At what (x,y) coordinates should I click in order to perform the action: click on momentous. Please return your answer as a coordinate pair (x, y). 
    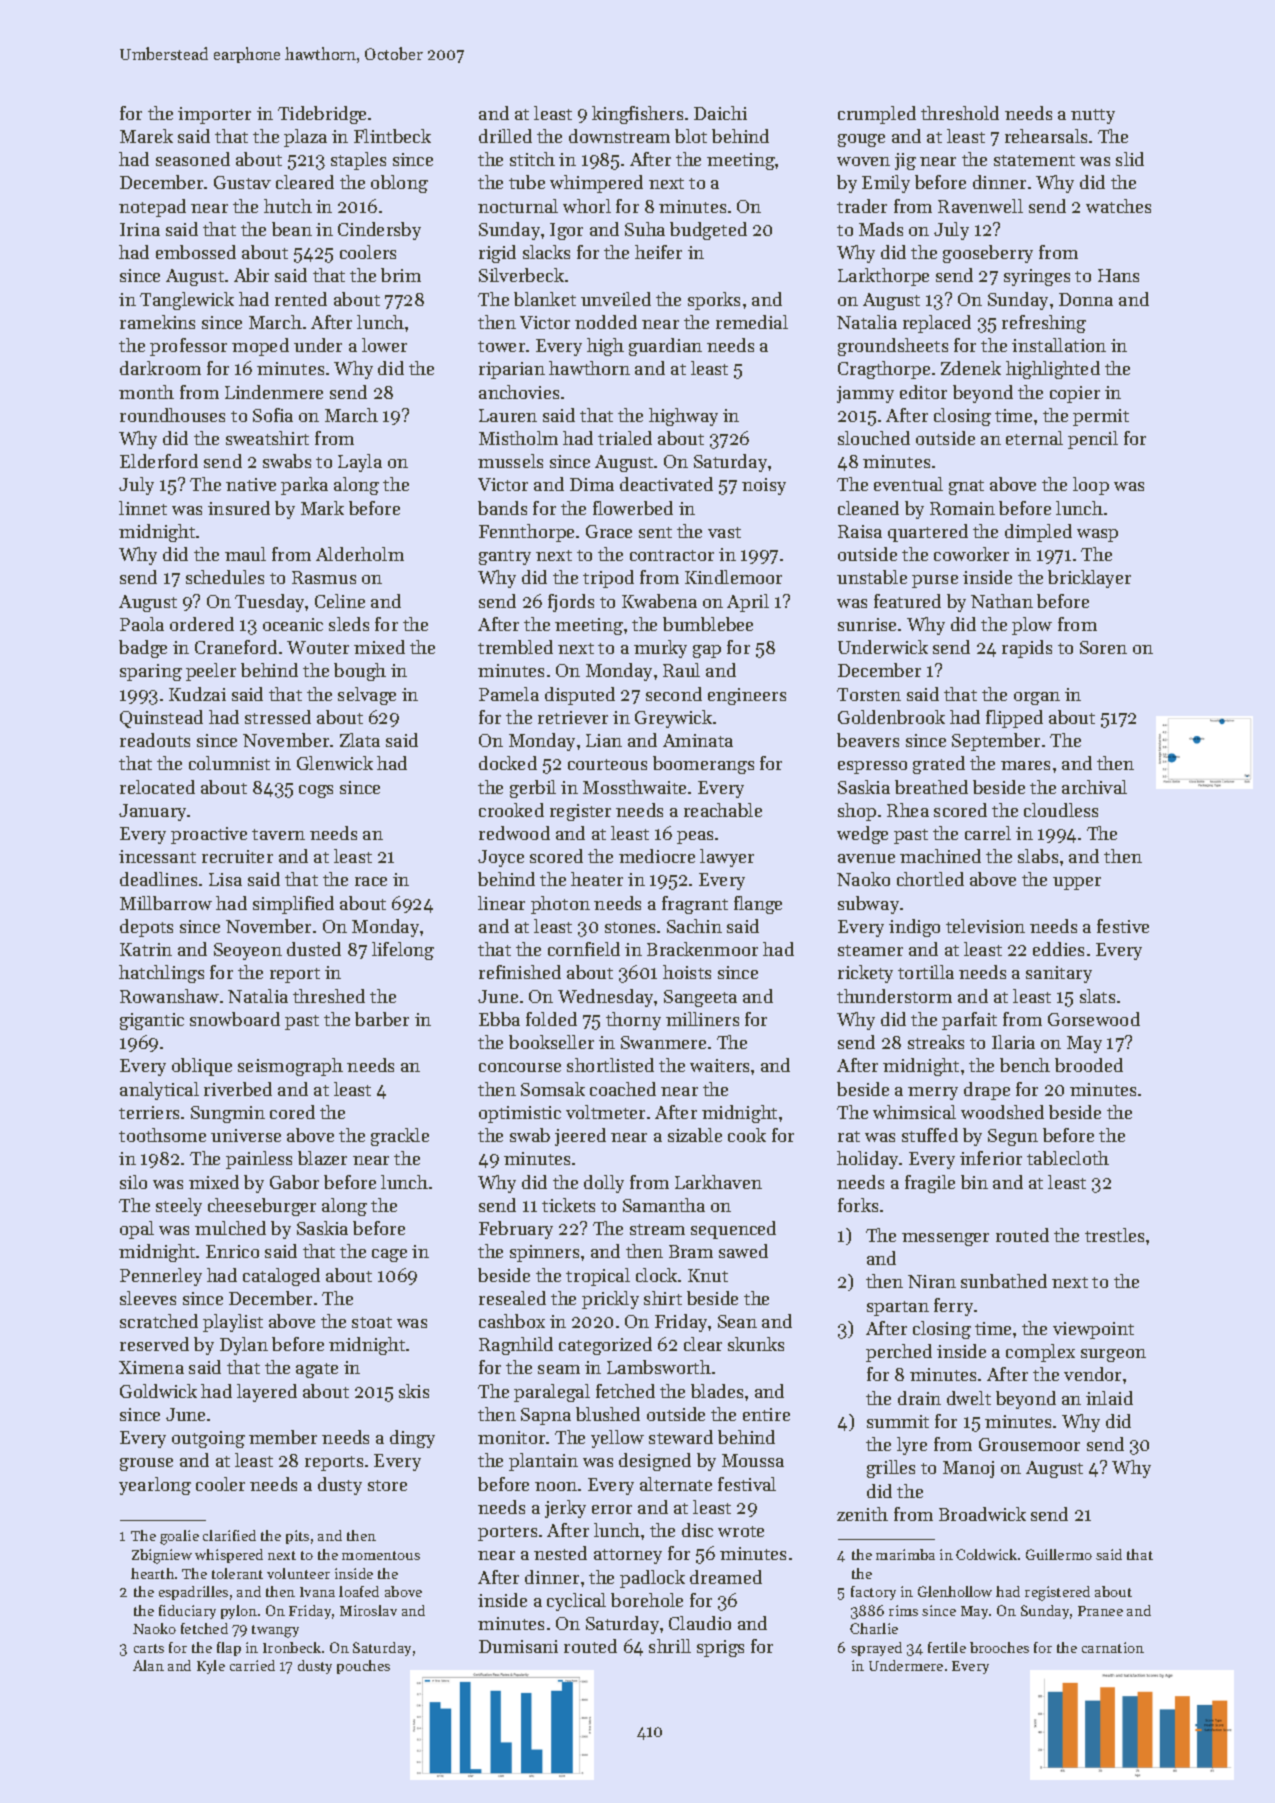
    Looking at the image, I should click on (381, 1555).
